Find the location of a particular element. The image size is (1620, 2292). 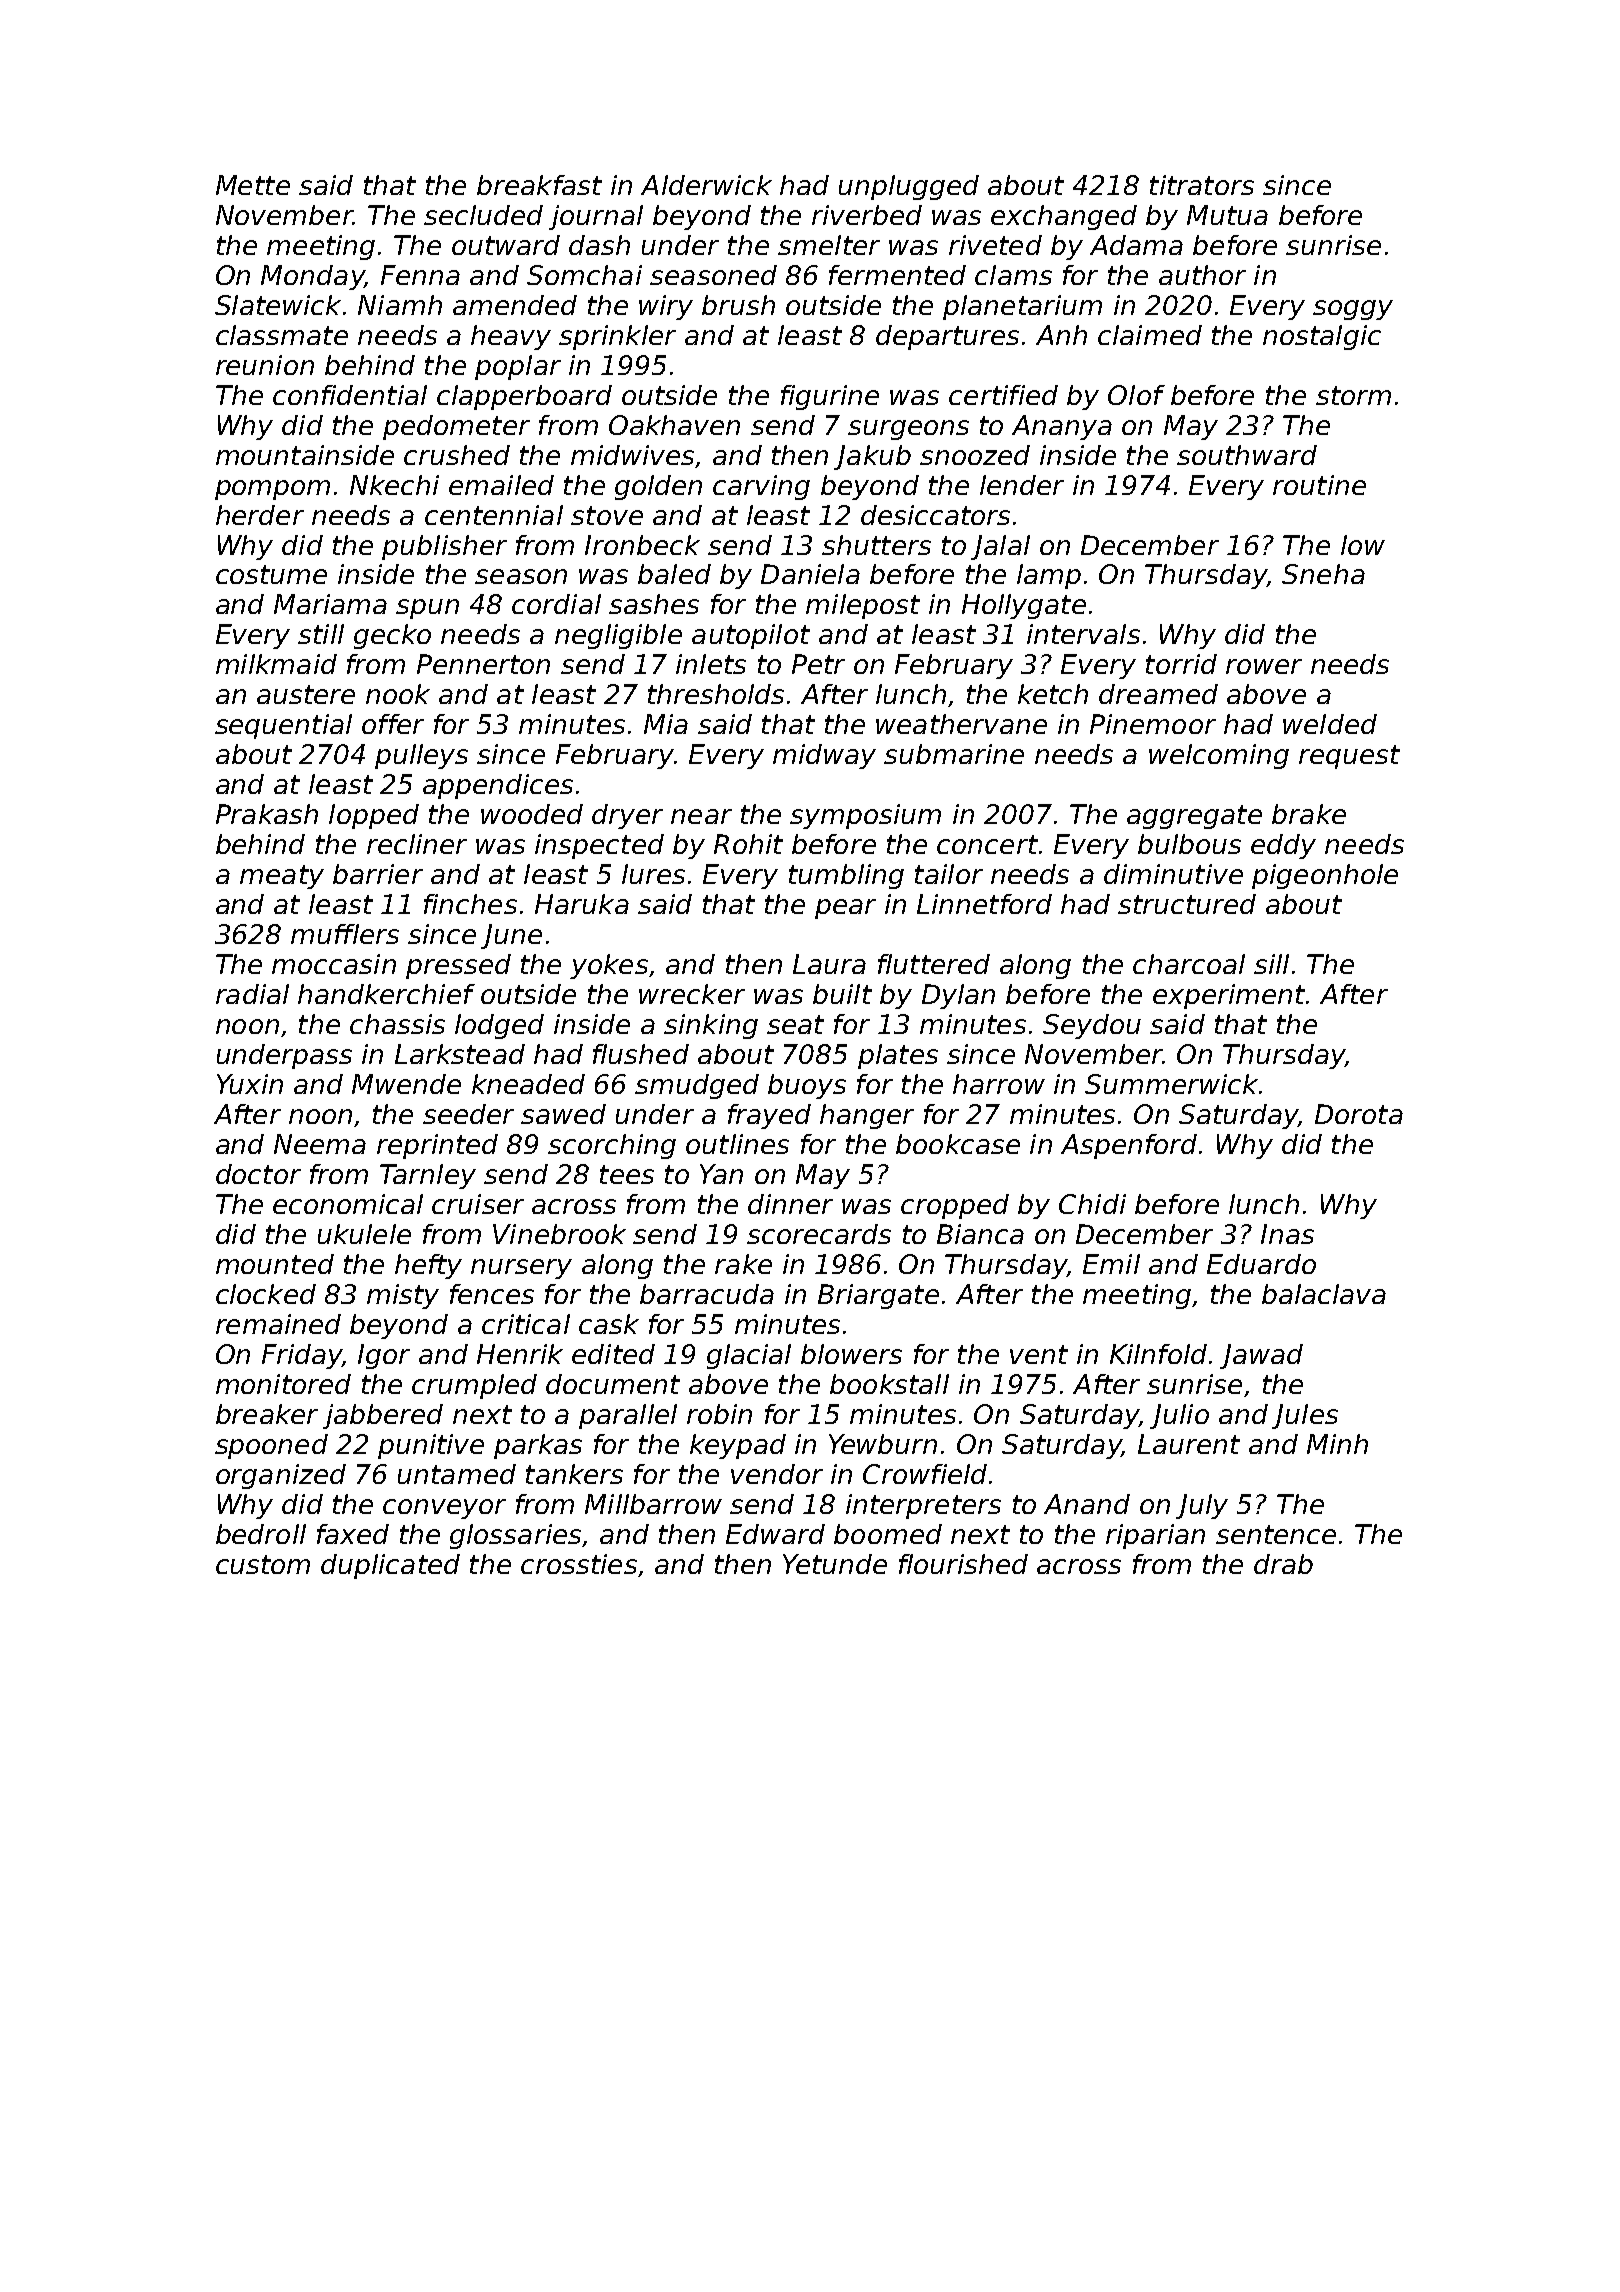

shutters is located at coordinates (876, 545).
